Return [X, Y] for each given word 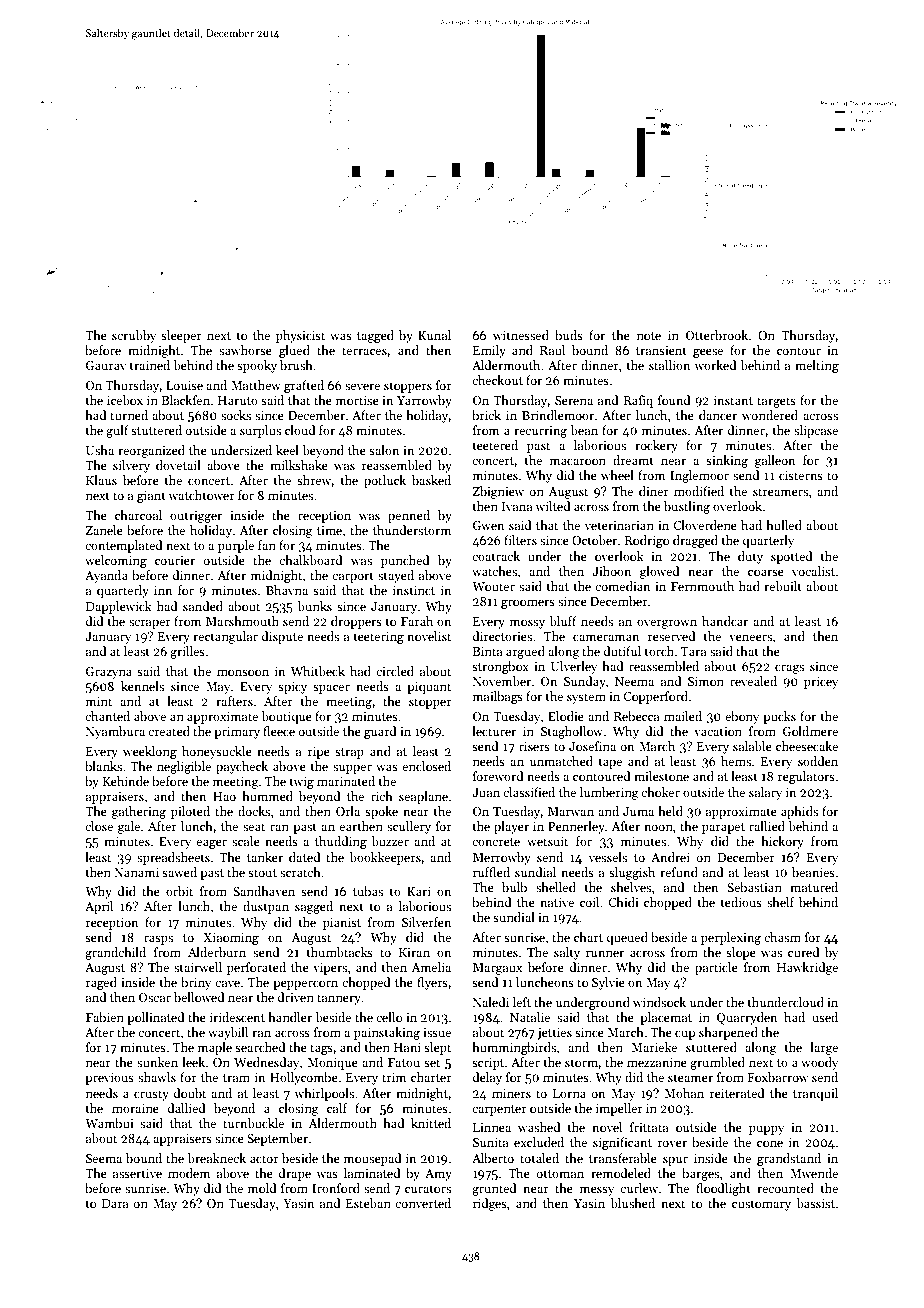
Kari [419, 891]
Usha [100, 450]
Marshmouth [242, 621]
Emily [489, 351]
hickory [782, 842]
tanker [265, 857]
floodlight [723, 1189]
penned [409, 516]
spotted [791, 557]
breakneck [216, 1158]
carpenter [499, 1110]
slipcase [816, 431]
